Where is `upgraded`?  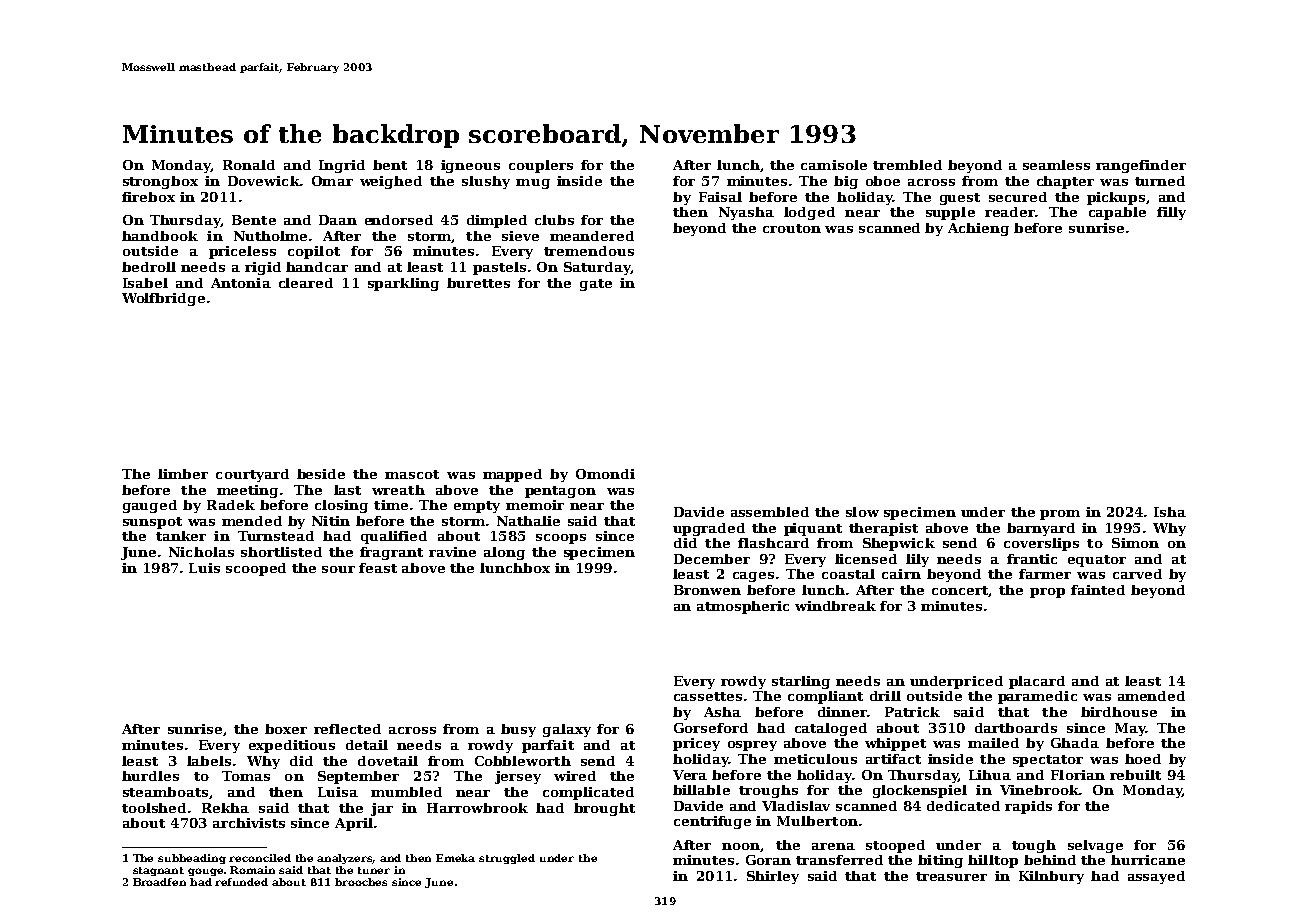
upgraded is located at coordinates (709, 529).
